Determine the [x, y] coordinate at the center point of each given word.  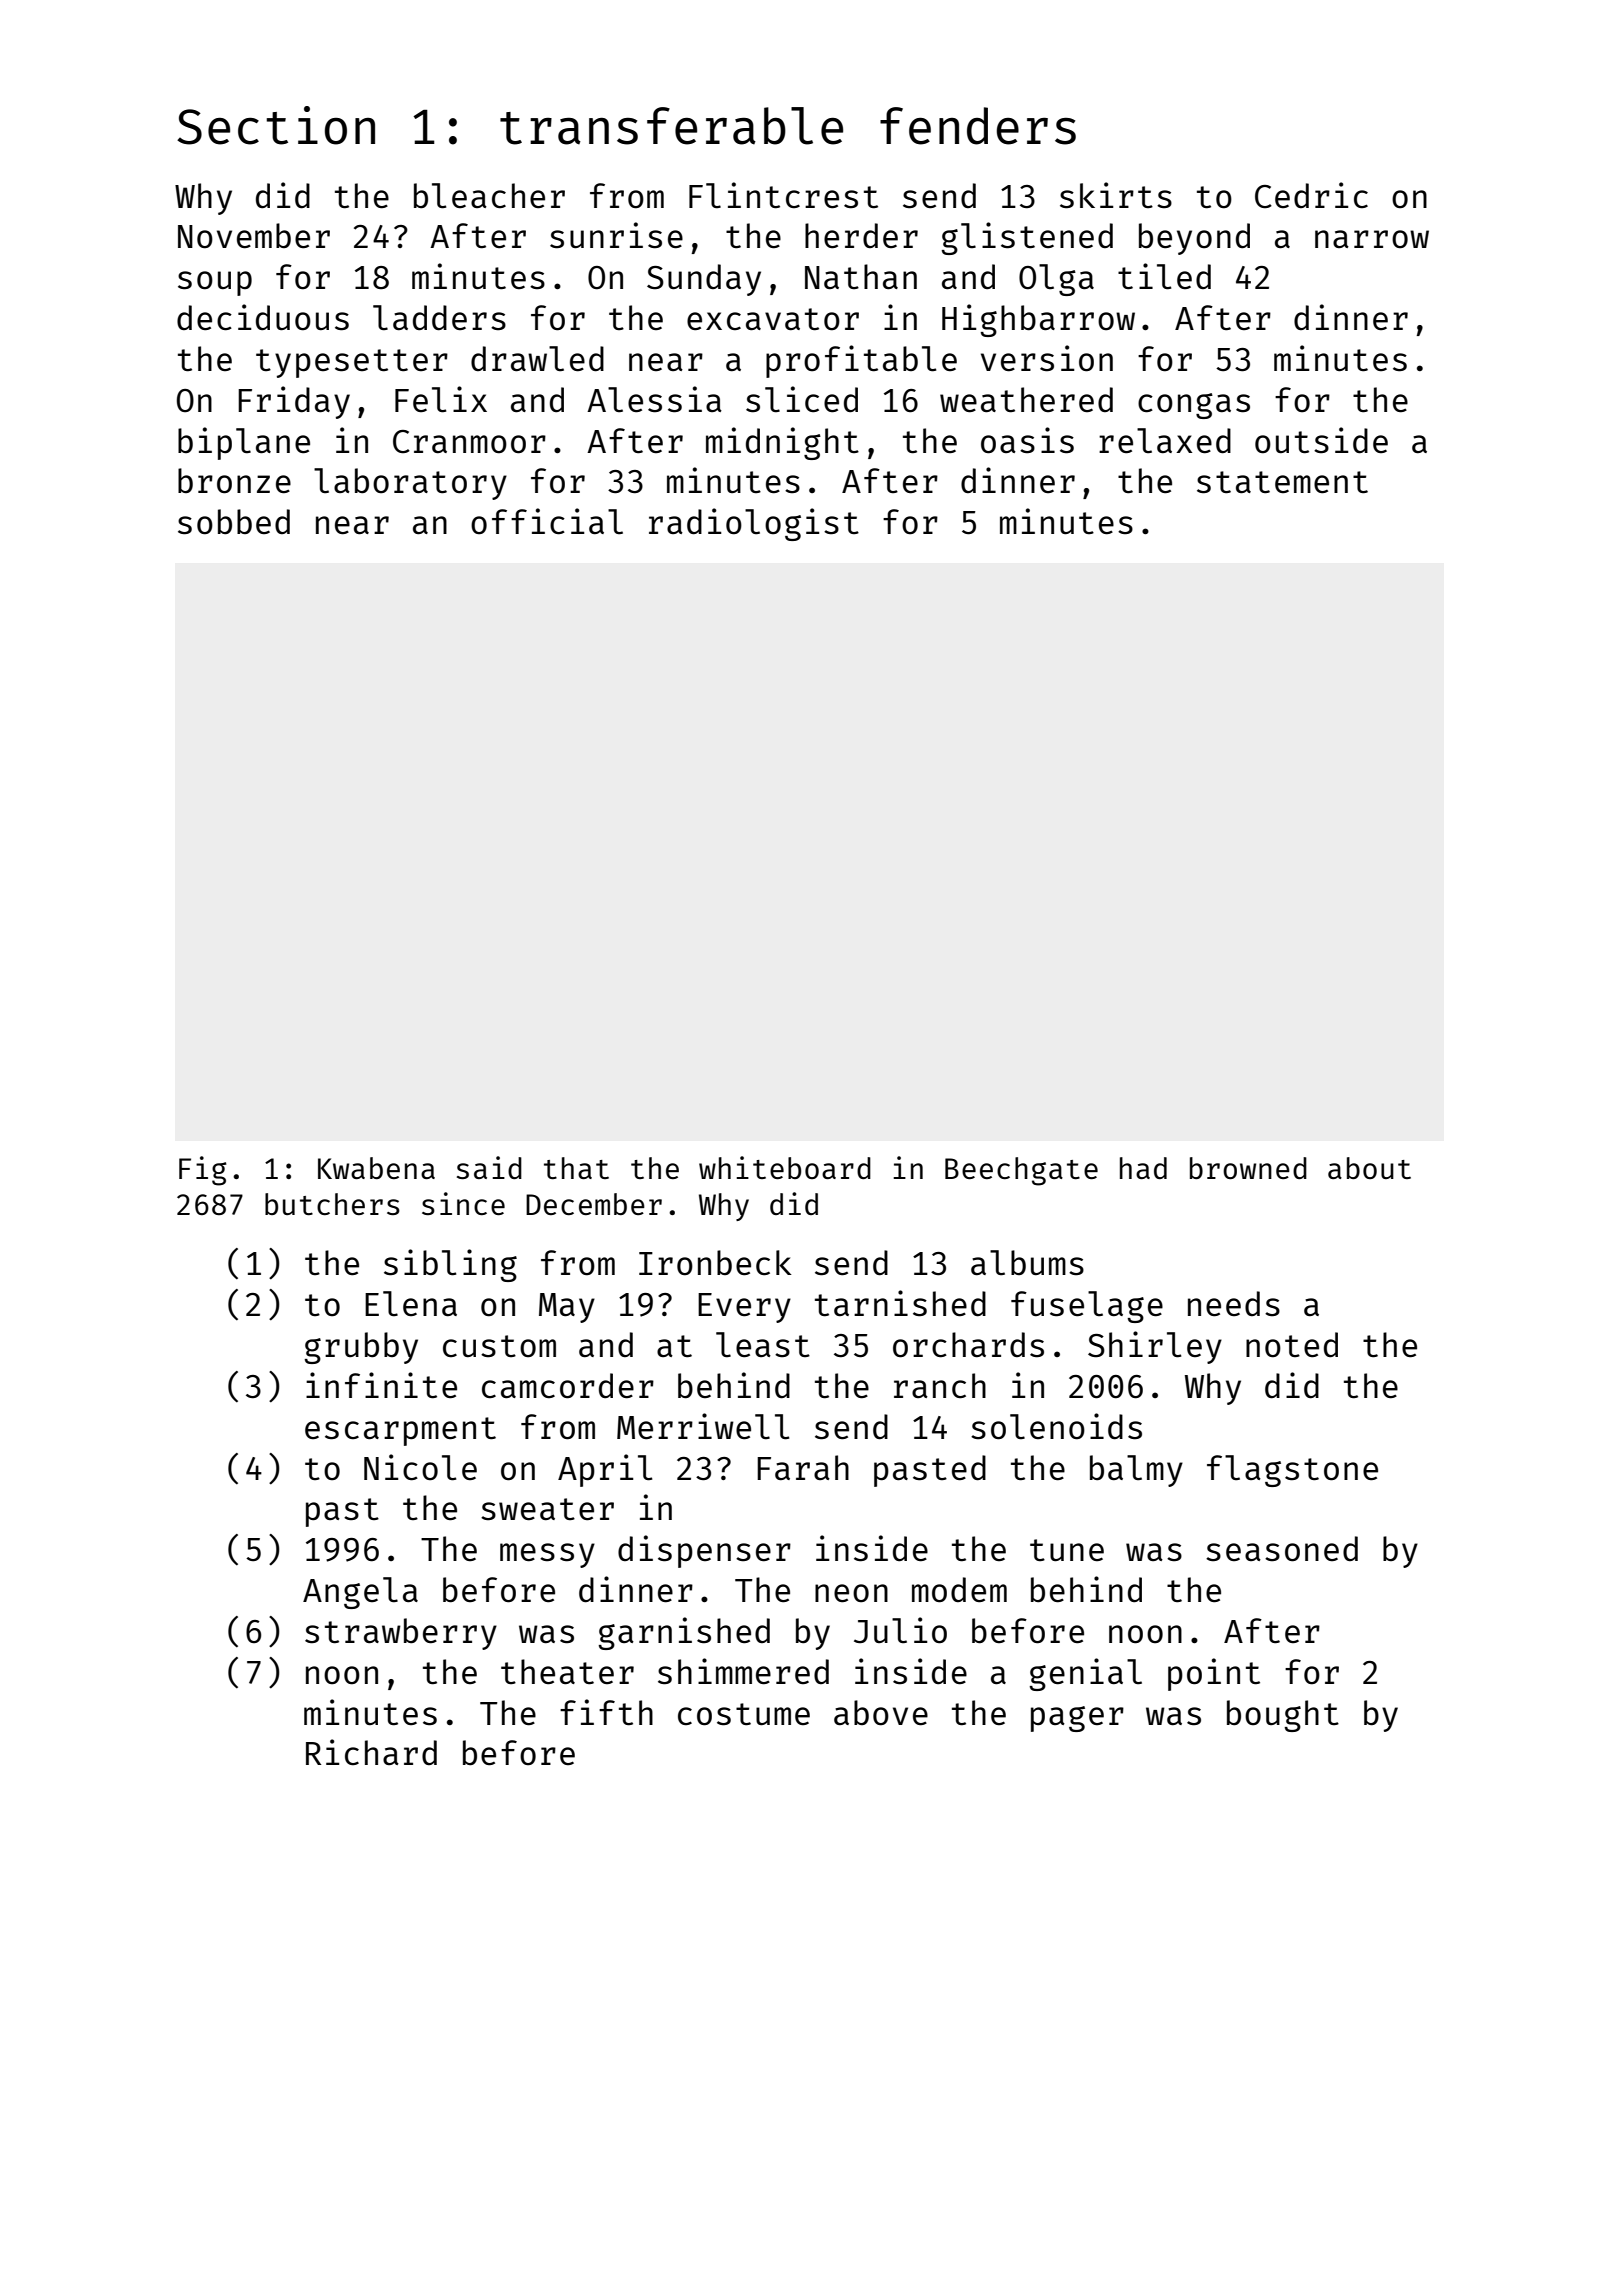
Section [276, 125]
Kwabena [376, 1168]
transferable [671, 126]
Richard [371, 1752]
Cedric [1311, 195]
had [1143, 1168]
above [881, 1713]
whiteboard [785, 1167]
